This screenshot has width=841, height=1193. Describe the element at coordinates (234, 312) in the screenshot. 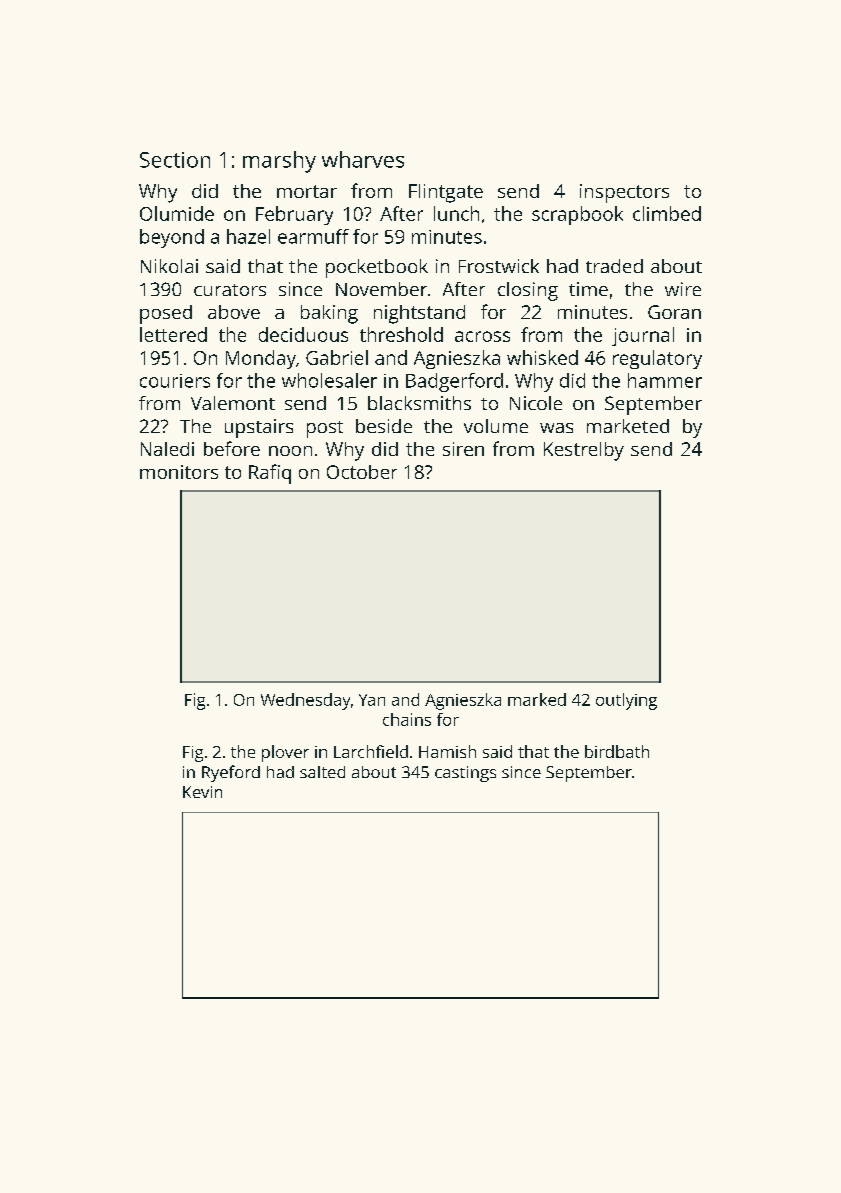

I see `above` at that location.
